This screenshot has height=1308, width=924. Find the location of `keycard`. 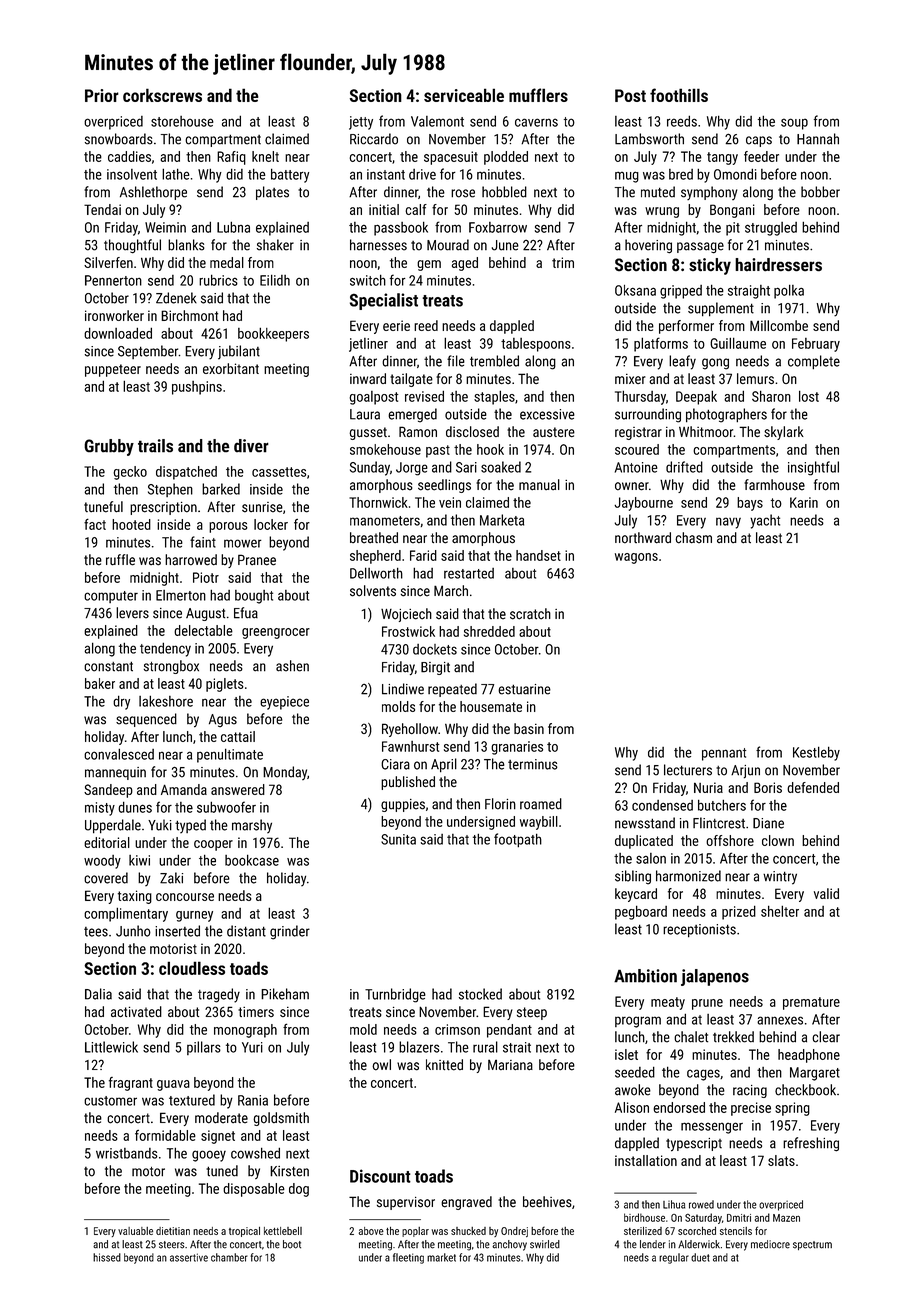

keycard is located at coordinates (636, 895).
